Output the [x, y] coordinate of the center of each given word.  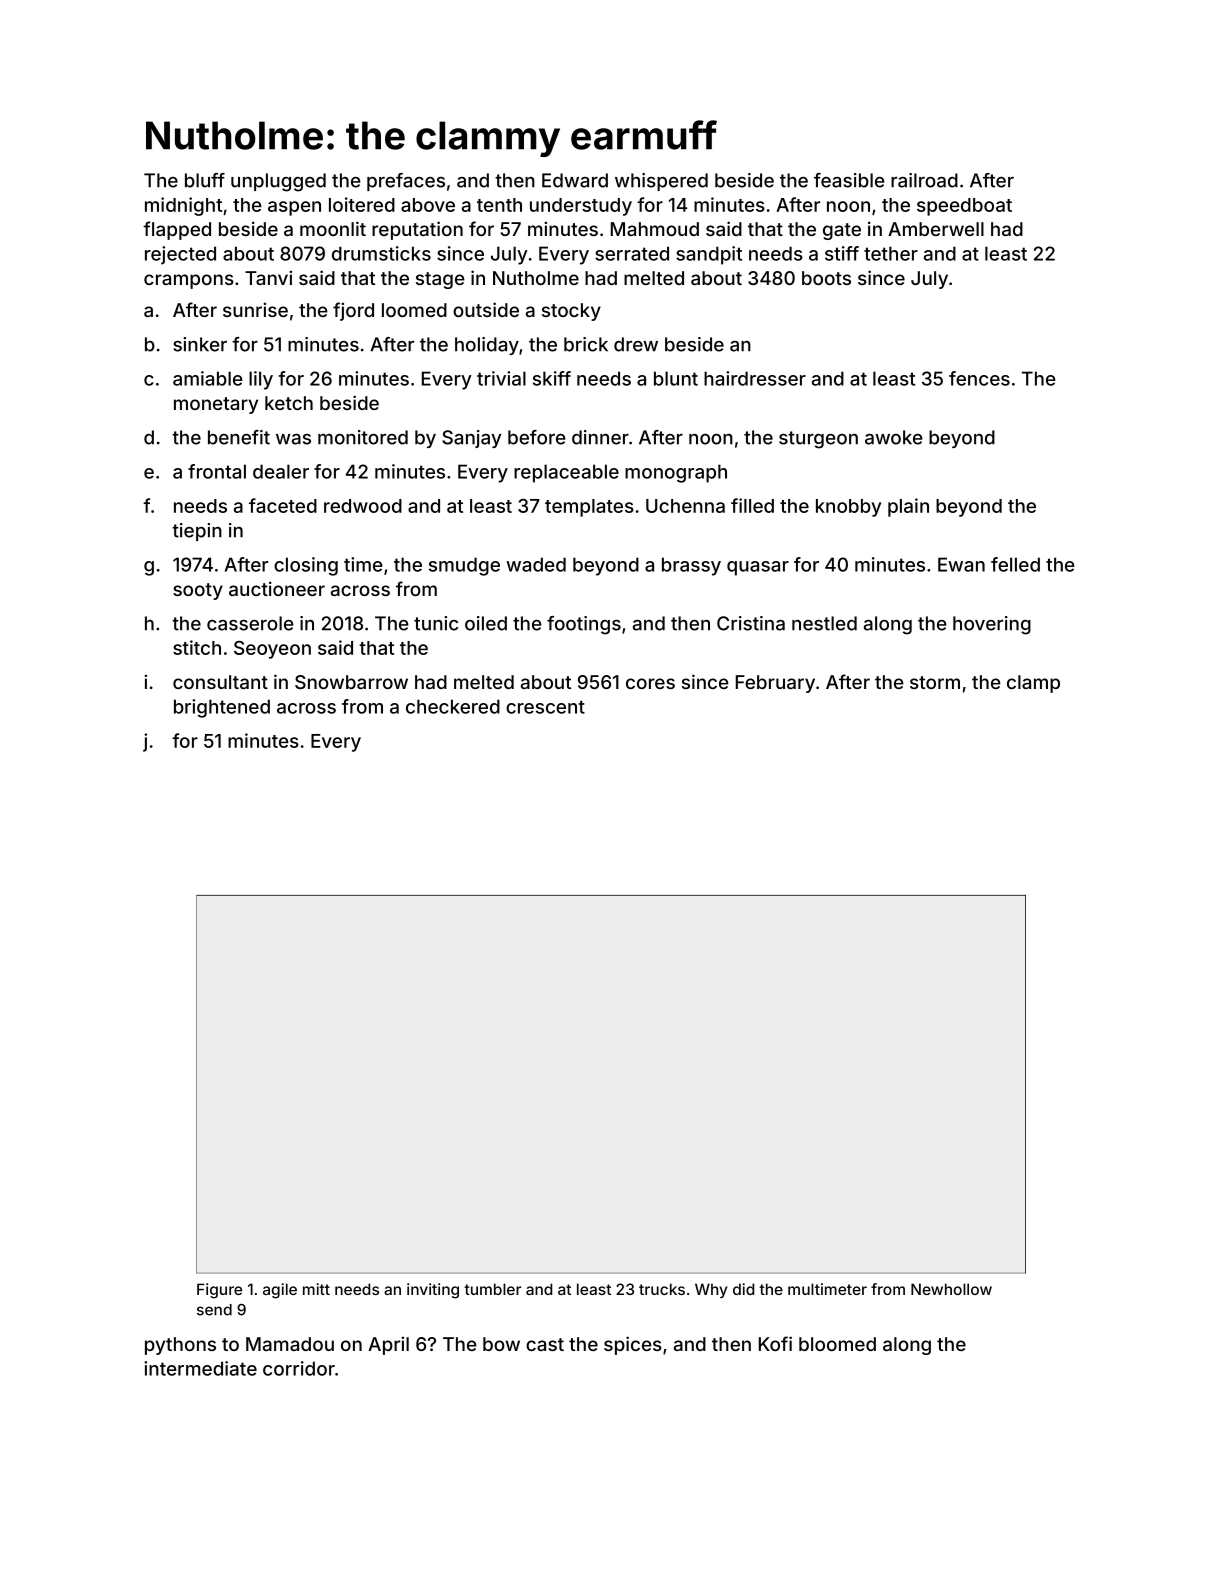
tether [891, 253]
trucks [662, 1289]
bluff [205, 180]
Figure [219, 1291]
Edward [575, 180]
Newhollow [951, 1289]
